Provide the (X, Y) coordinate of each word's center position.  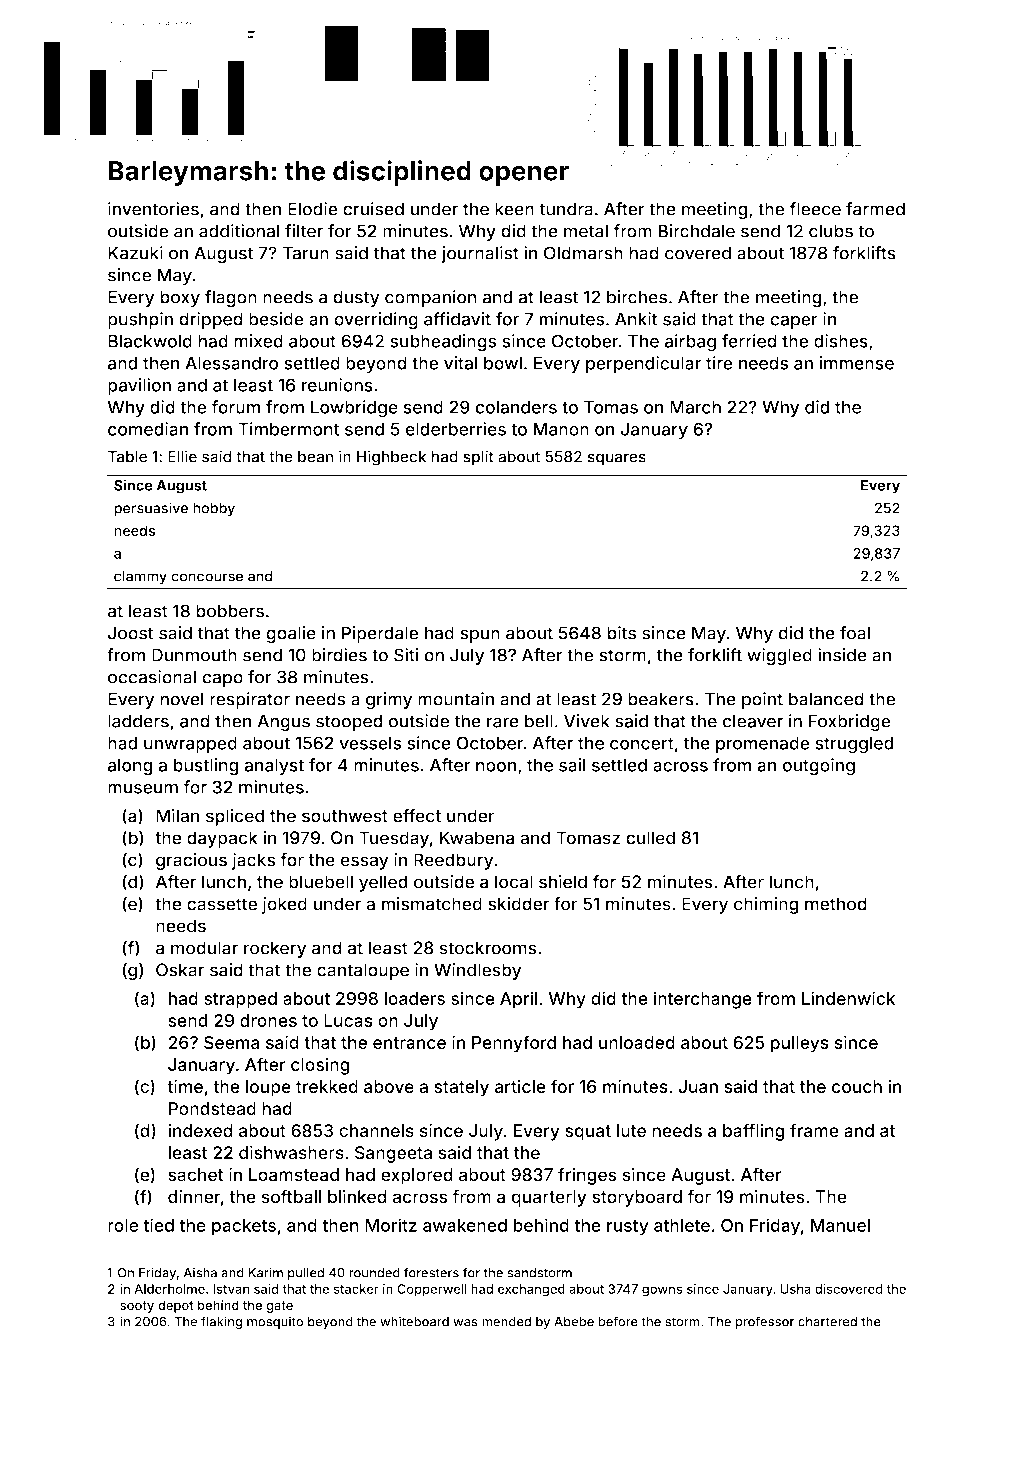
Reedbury (453, 861)
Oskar (180, 970)
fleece (815, 209)
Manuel (840, 1225)
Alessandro (232, 363)
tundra (566, 209)
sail (572, 765)
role (123, 1225)
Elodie (313, 209)
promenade (763, 744)
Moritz (391, 1225)
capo (222, 680)
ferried (749, 341)
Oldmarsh (583, 253)
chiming (766, 905)
